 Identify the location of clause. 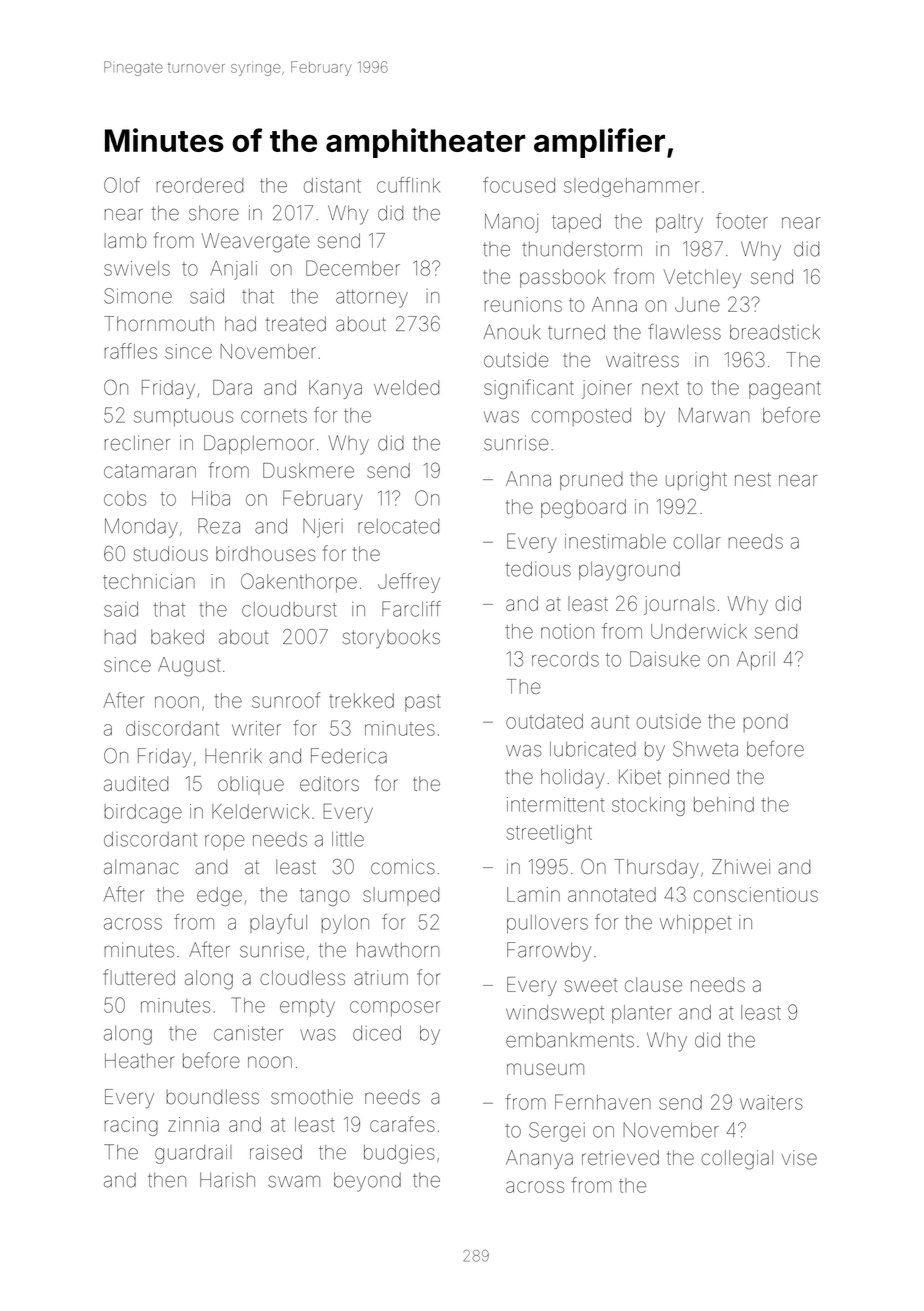
(653, 984).
